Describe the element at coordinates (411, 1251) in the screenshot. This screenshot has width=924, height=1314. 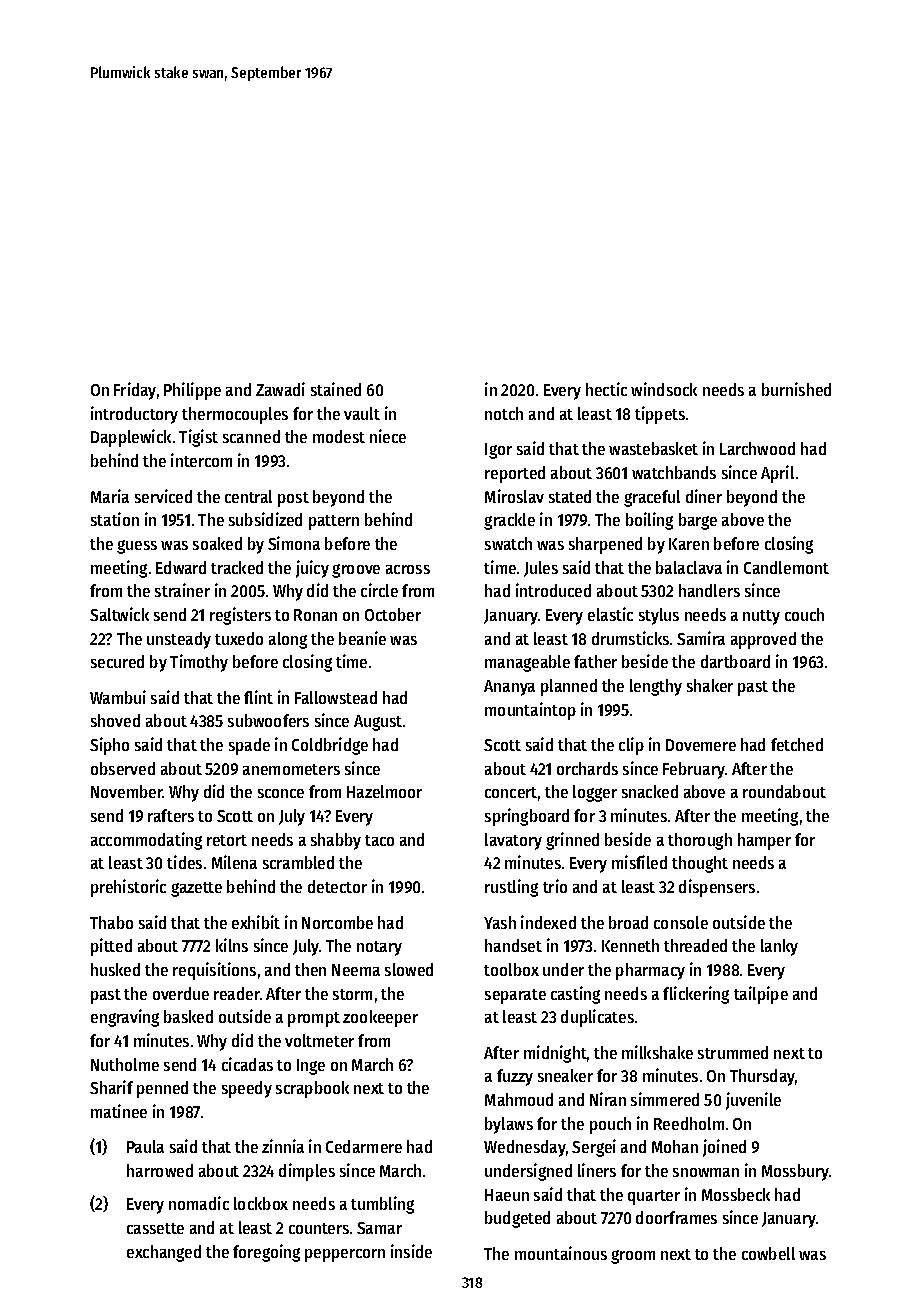
I see `inside` at that location.
